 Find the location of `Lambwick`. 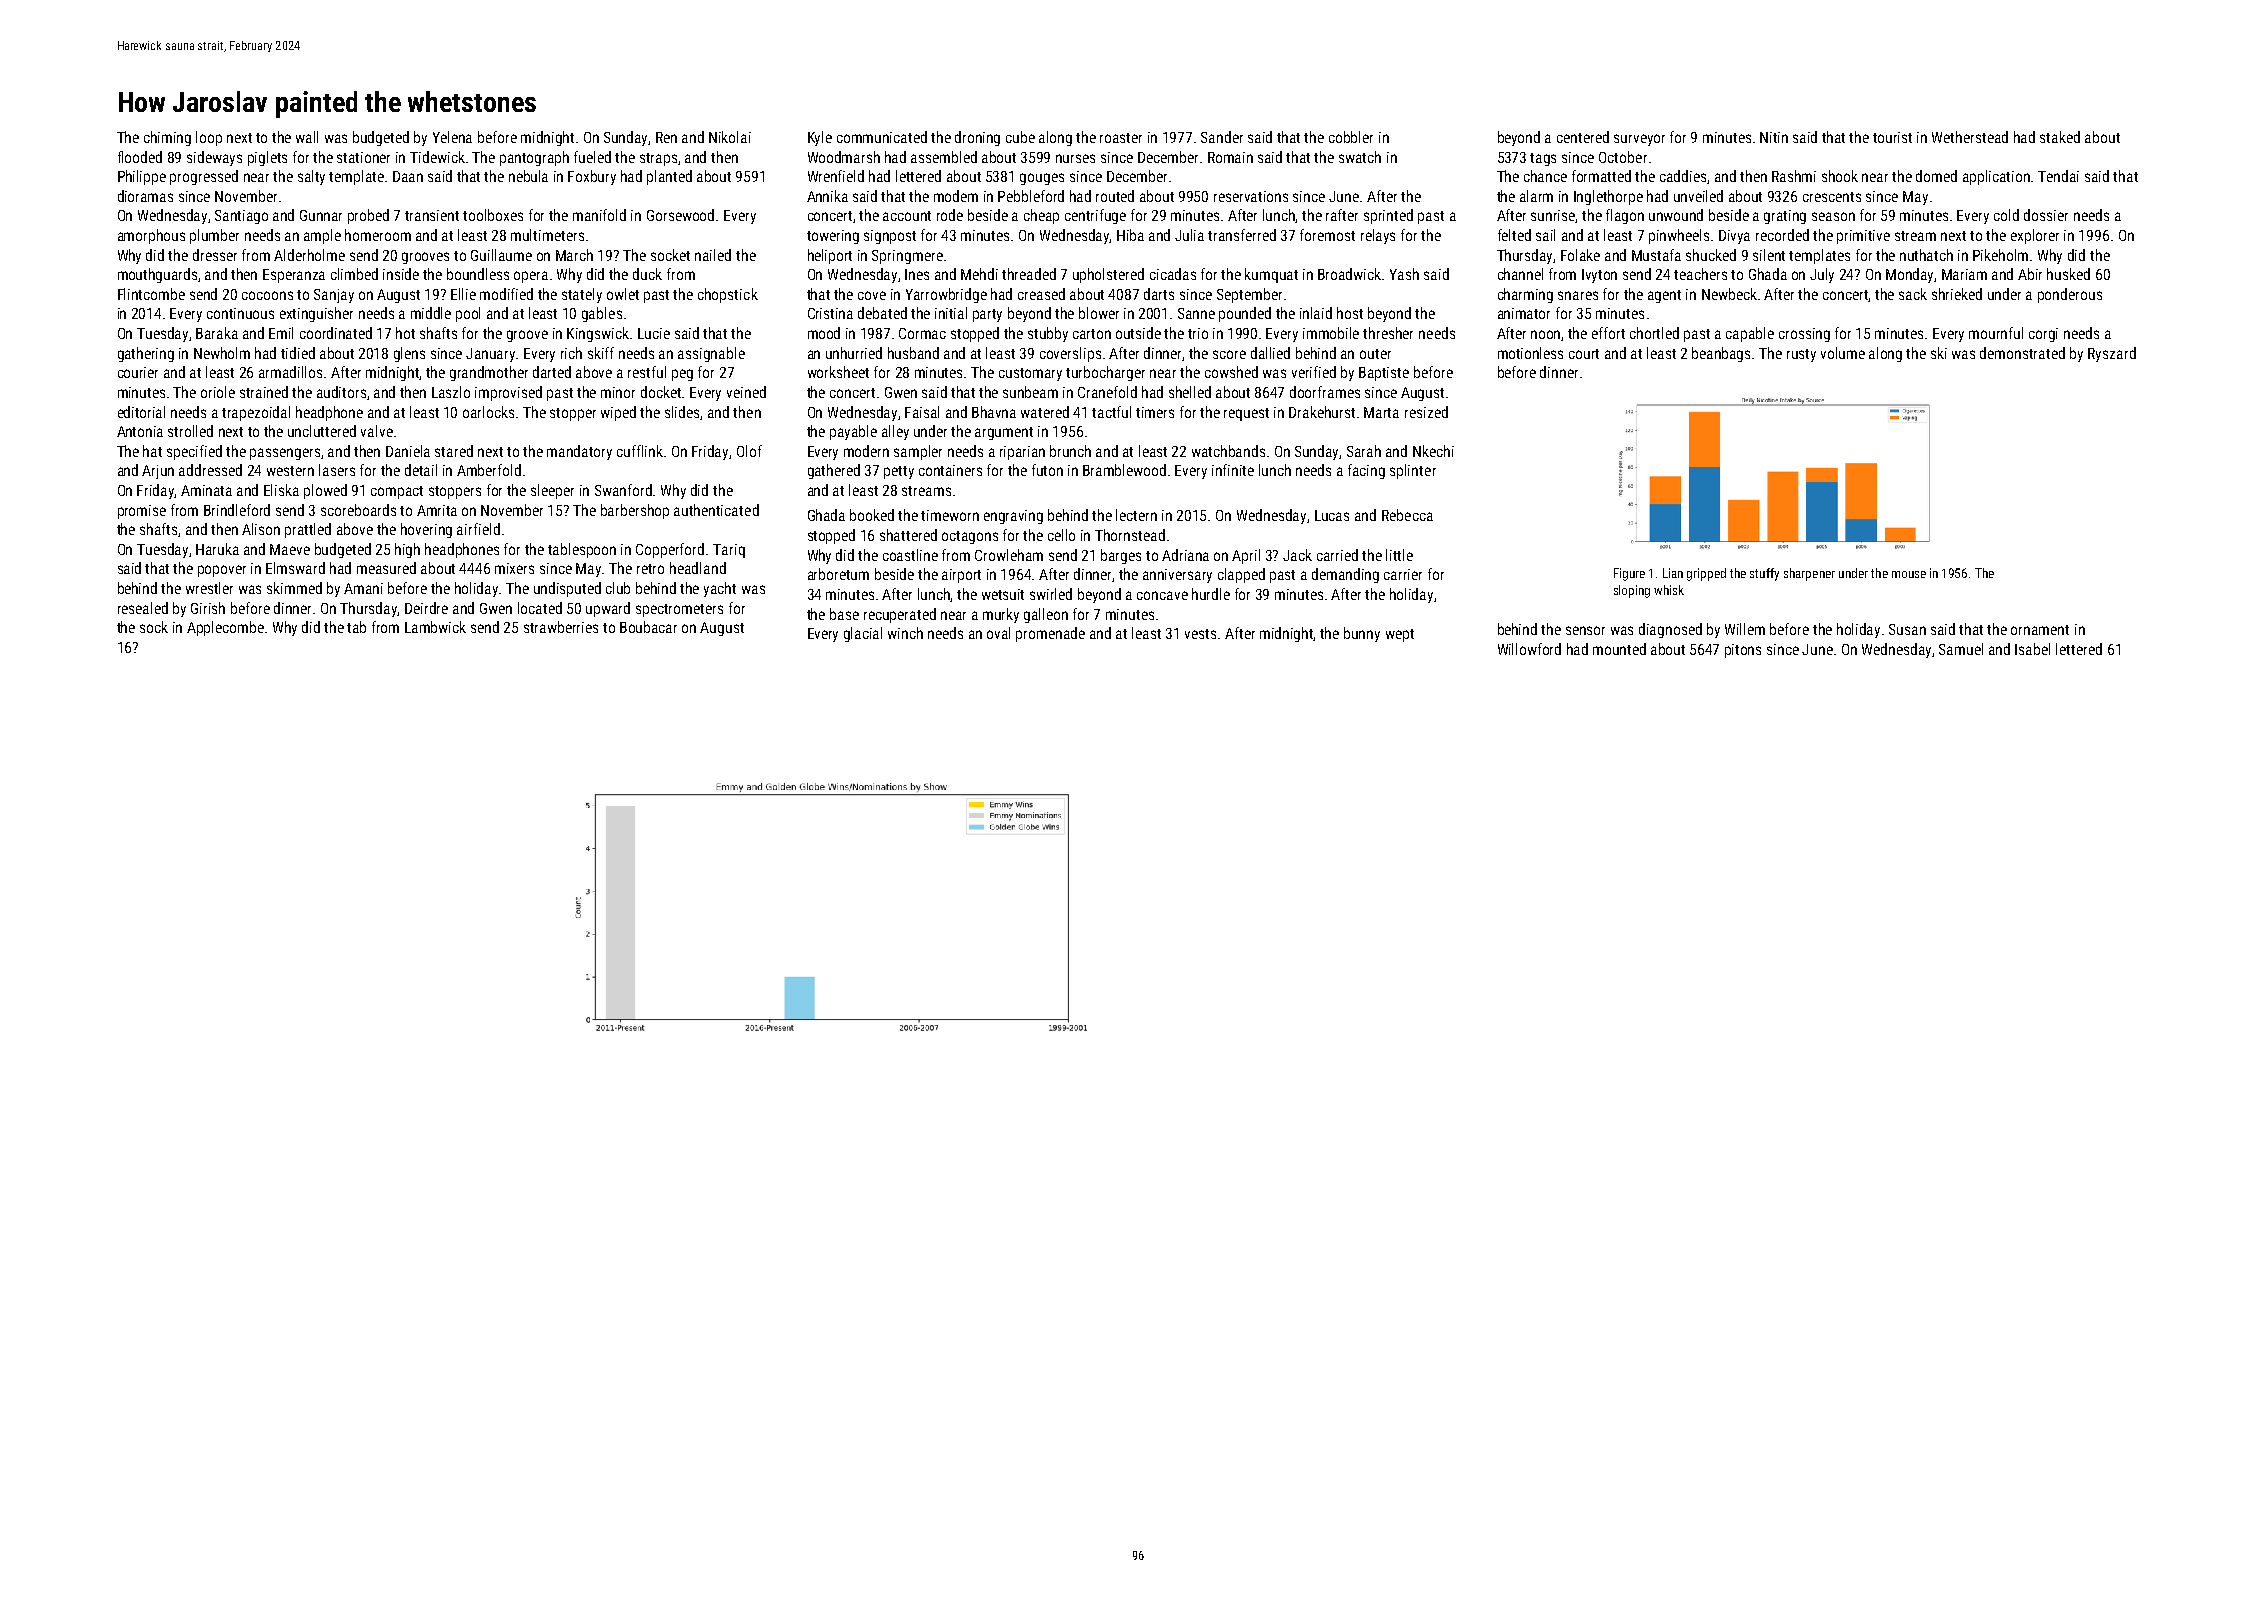

Lambwick is located at coordinates (435, 627).
